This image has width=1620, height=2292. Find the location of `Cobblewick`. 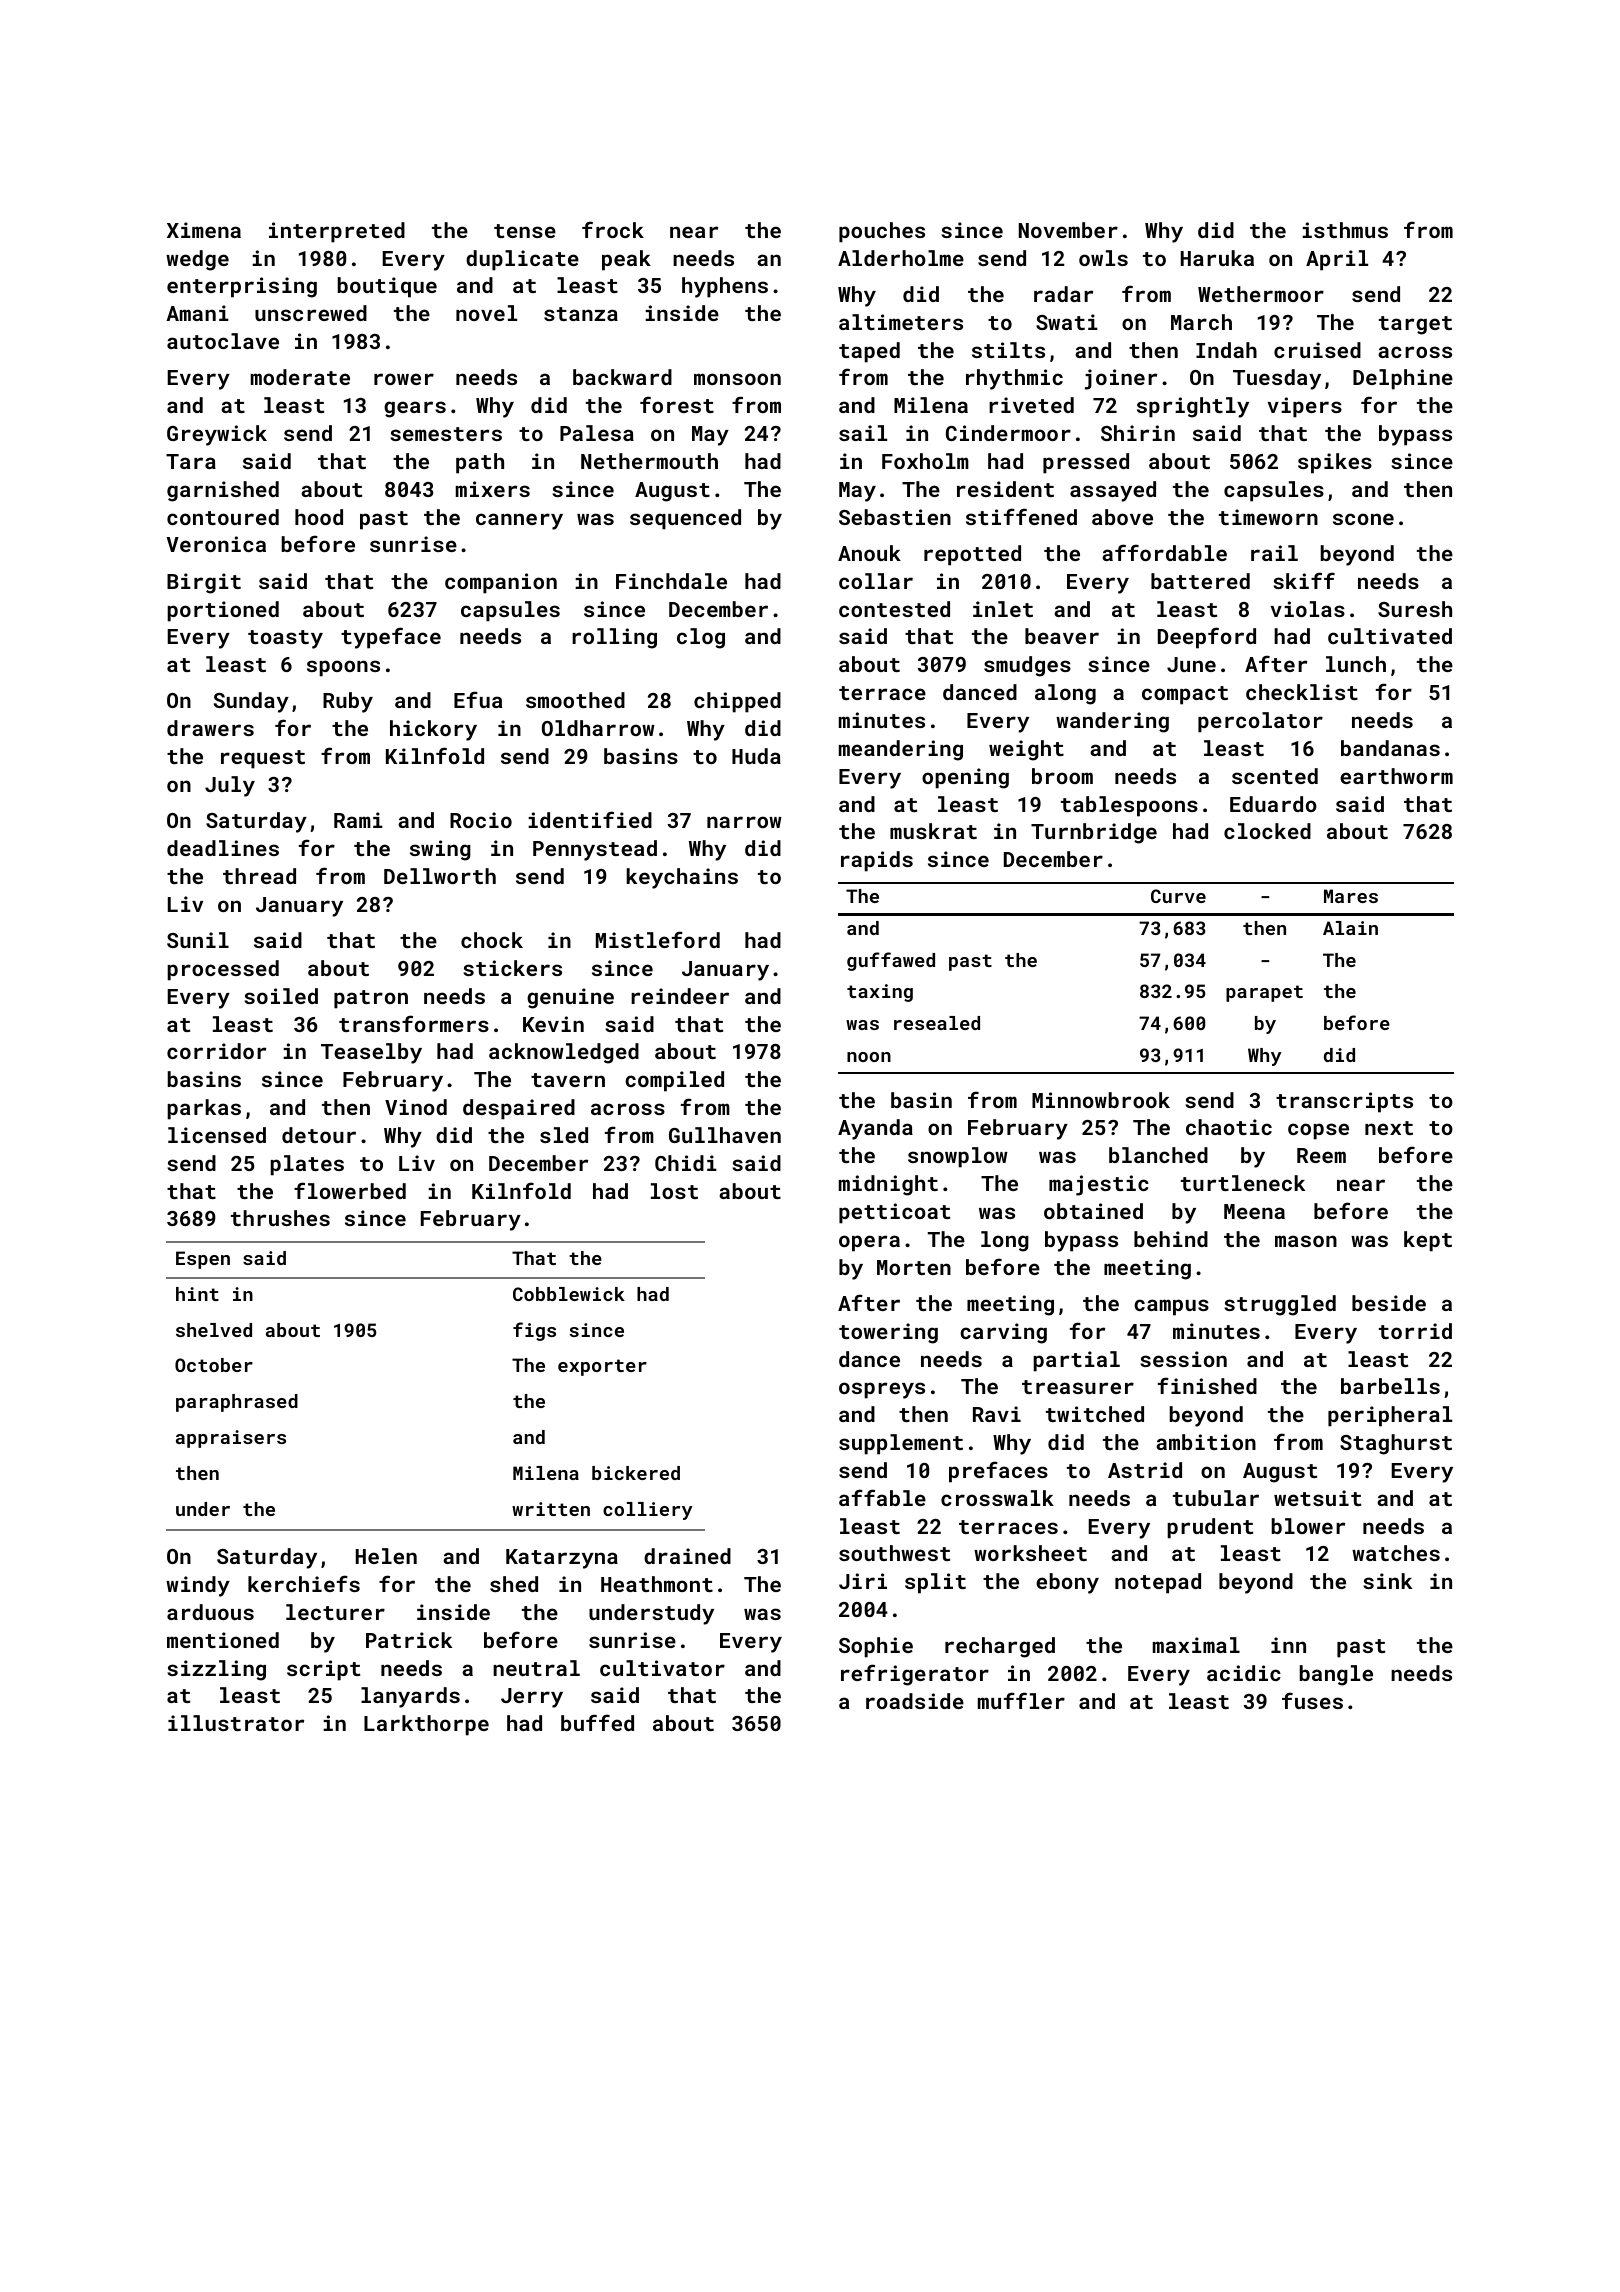

Cobblewick is located at coordinates (569, 1294).
